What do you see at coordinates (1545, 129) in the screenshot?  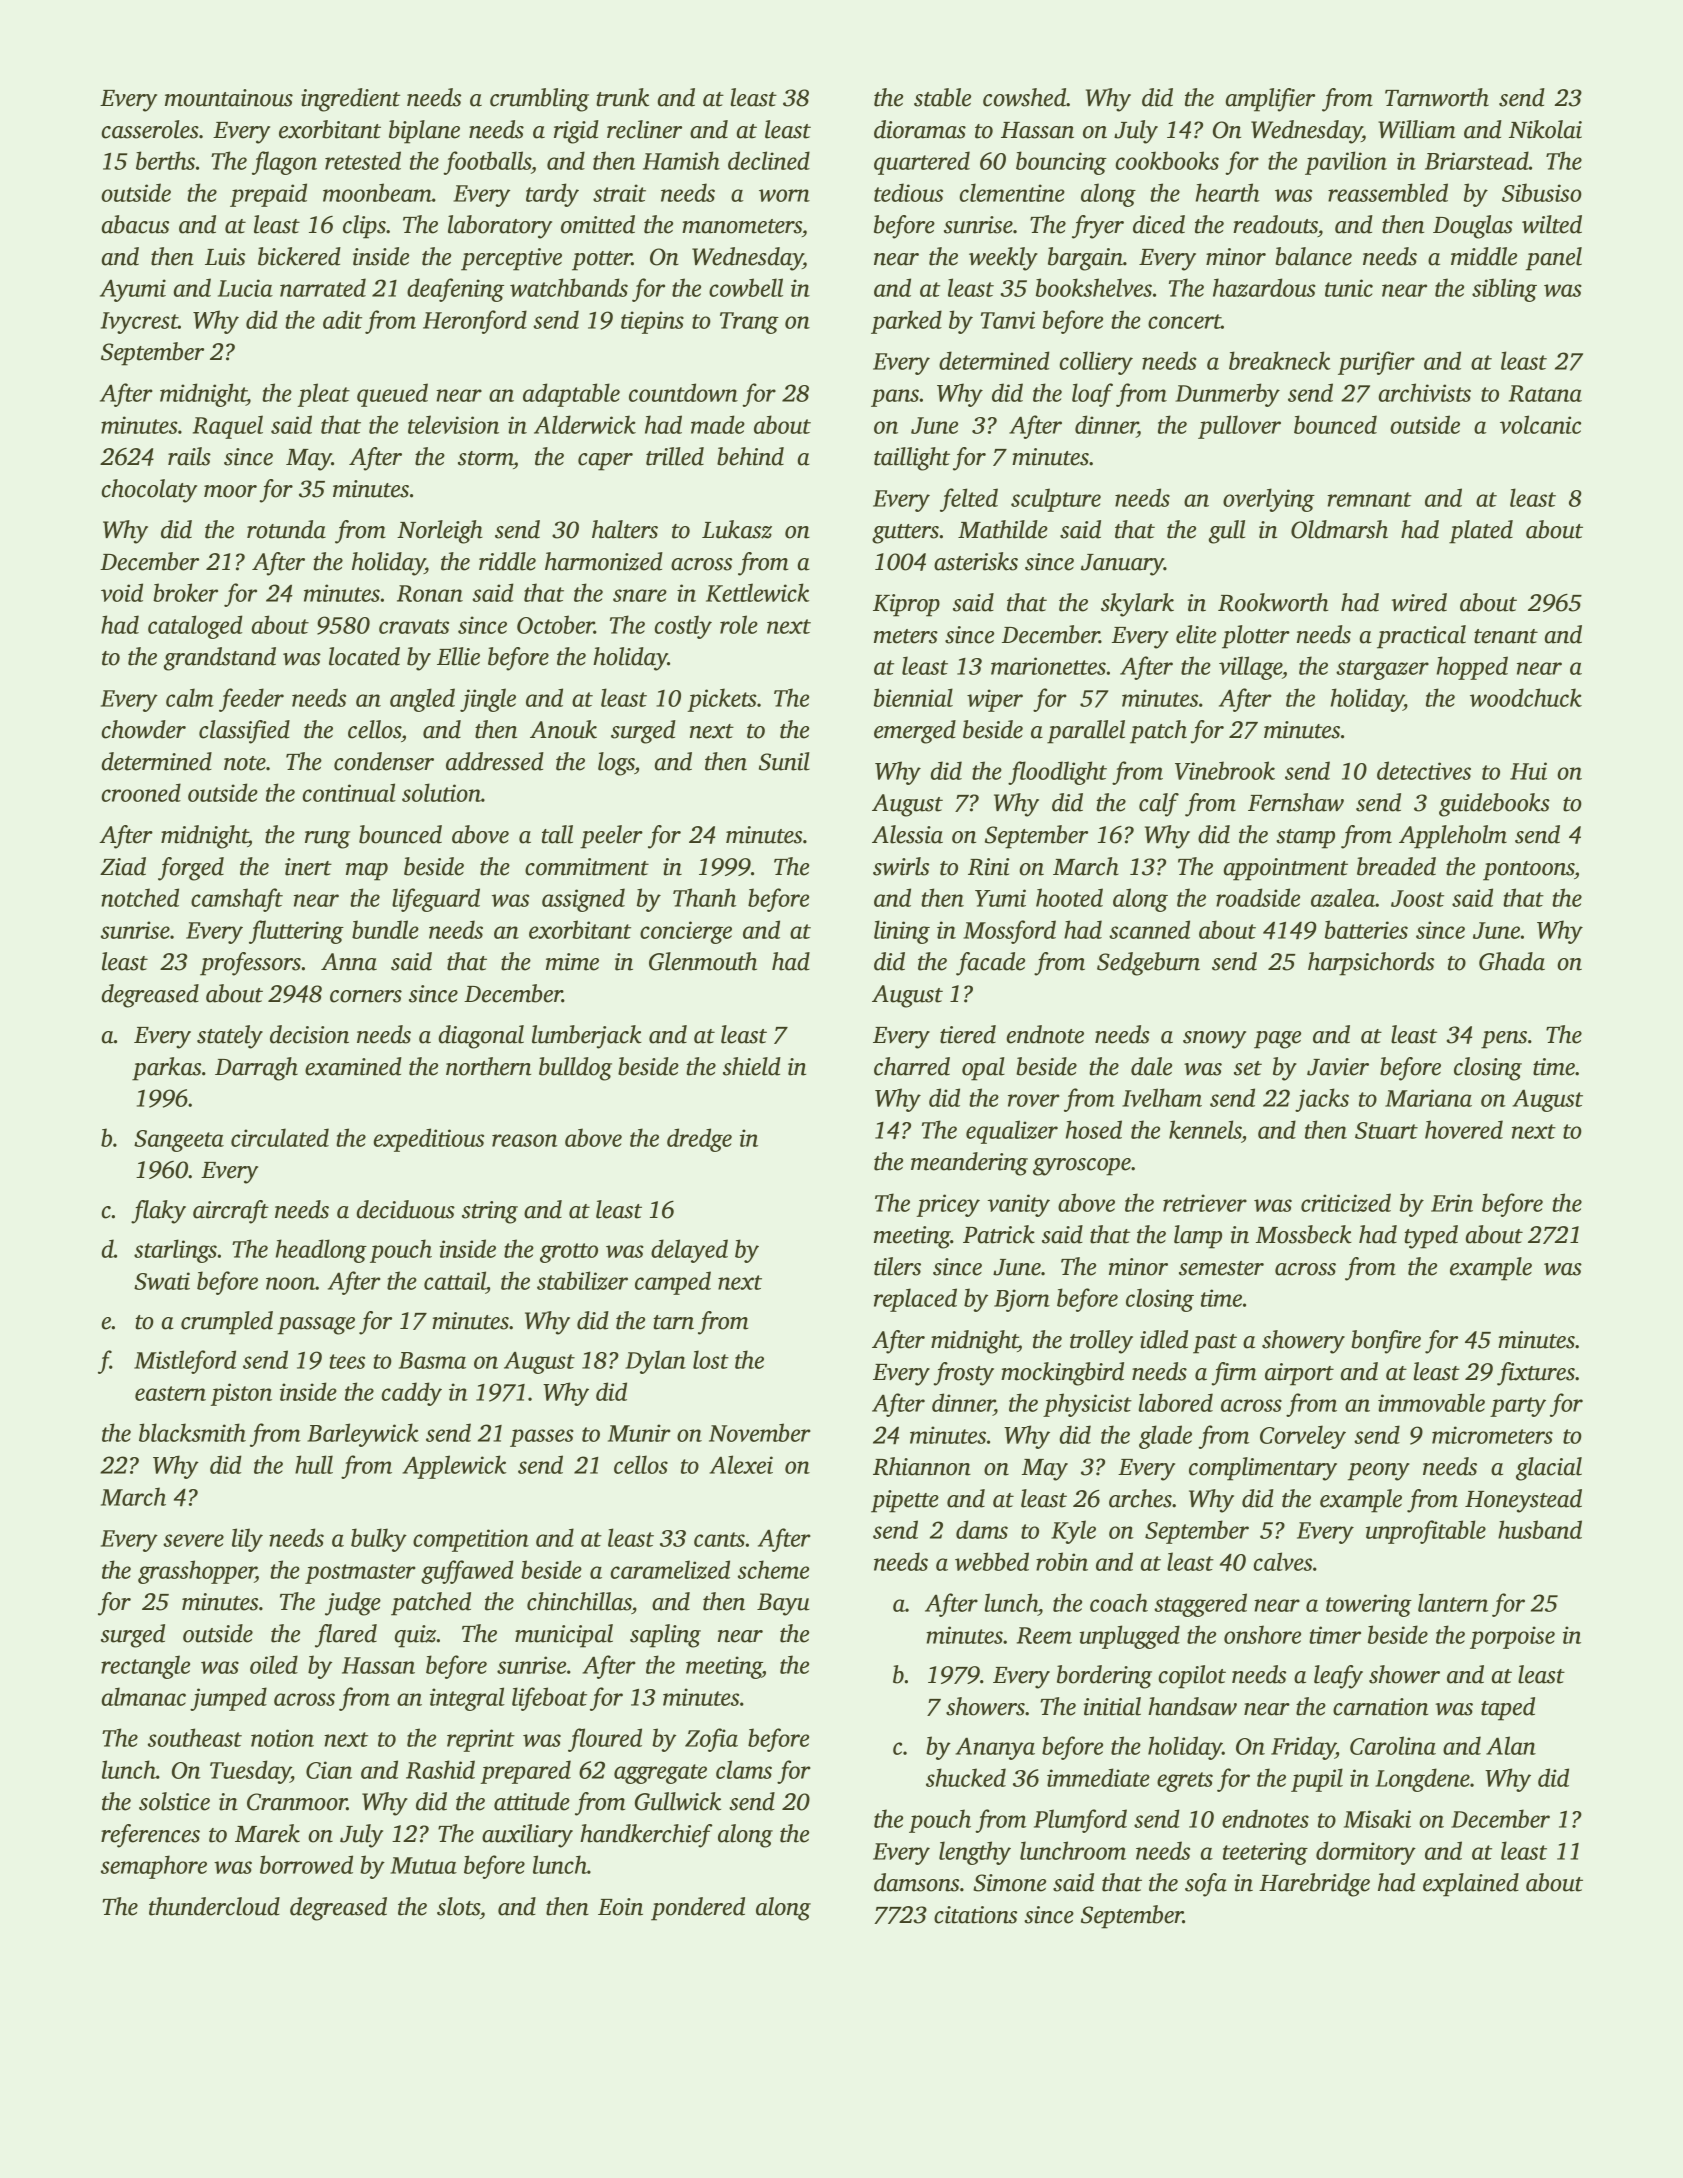 I see `Nikolai` at bounding box center [1545, 129].
